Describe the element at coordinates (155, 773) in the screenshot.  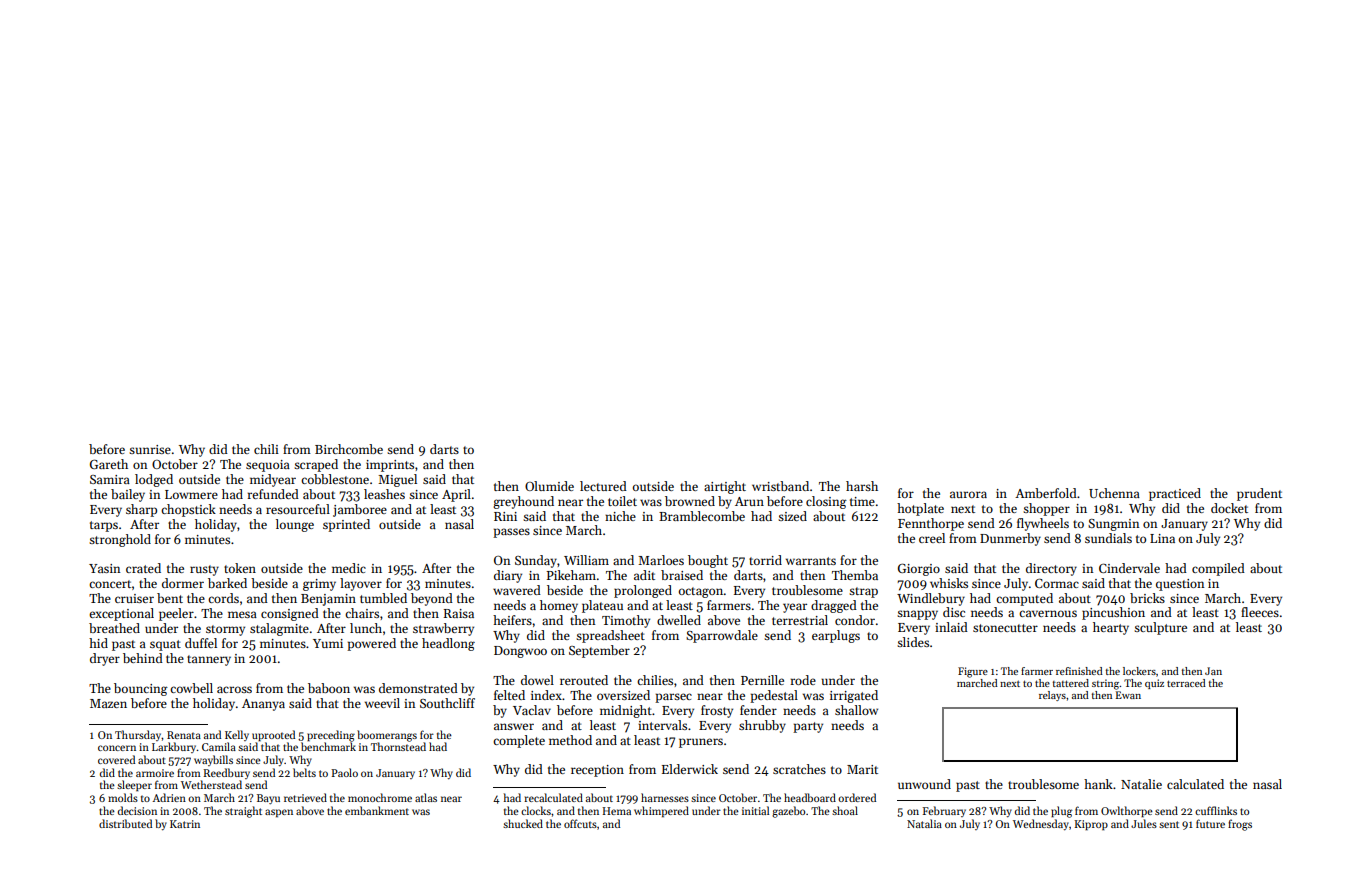
I see `armoire` at that location.
